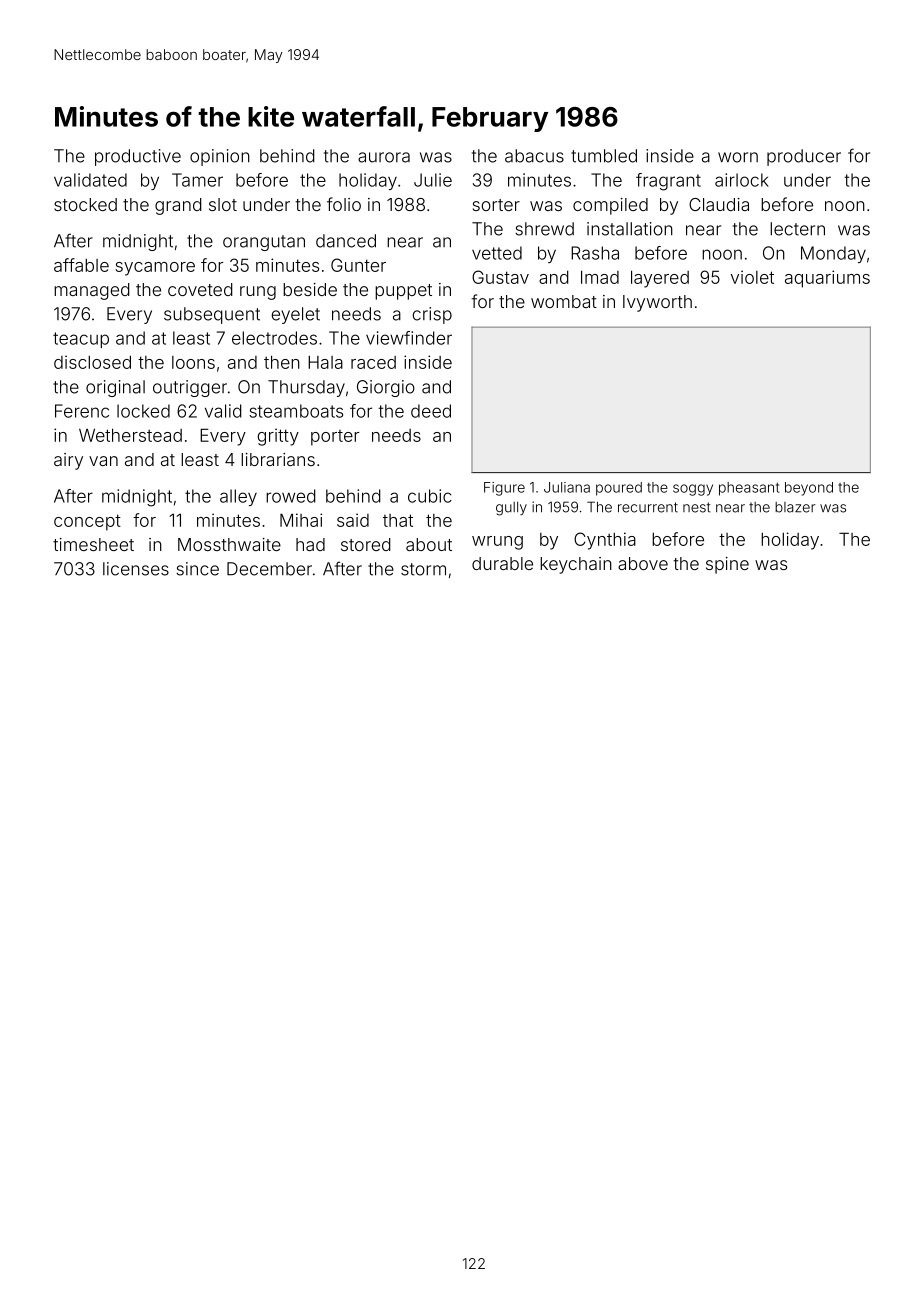  Describe the element at coordinates (749, 489) in the page. I see `pheasant` at that location.
